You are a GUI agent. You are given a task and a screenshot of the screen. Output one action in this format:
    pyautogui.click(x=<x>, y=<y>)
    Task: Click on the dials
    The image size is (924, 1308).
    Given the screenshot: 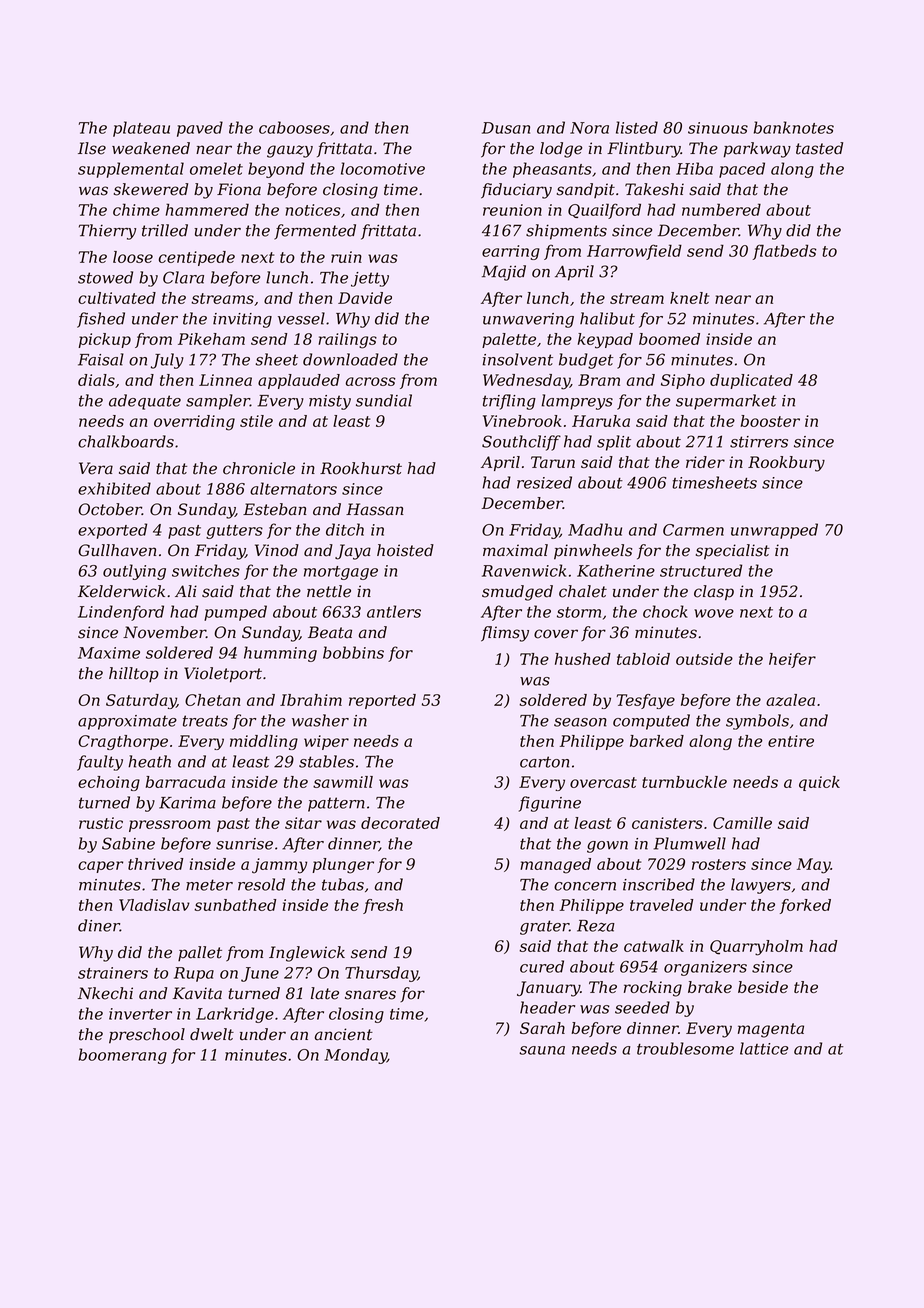 What is the action you would take?
    pyautogui.click(x=96, y=380)
